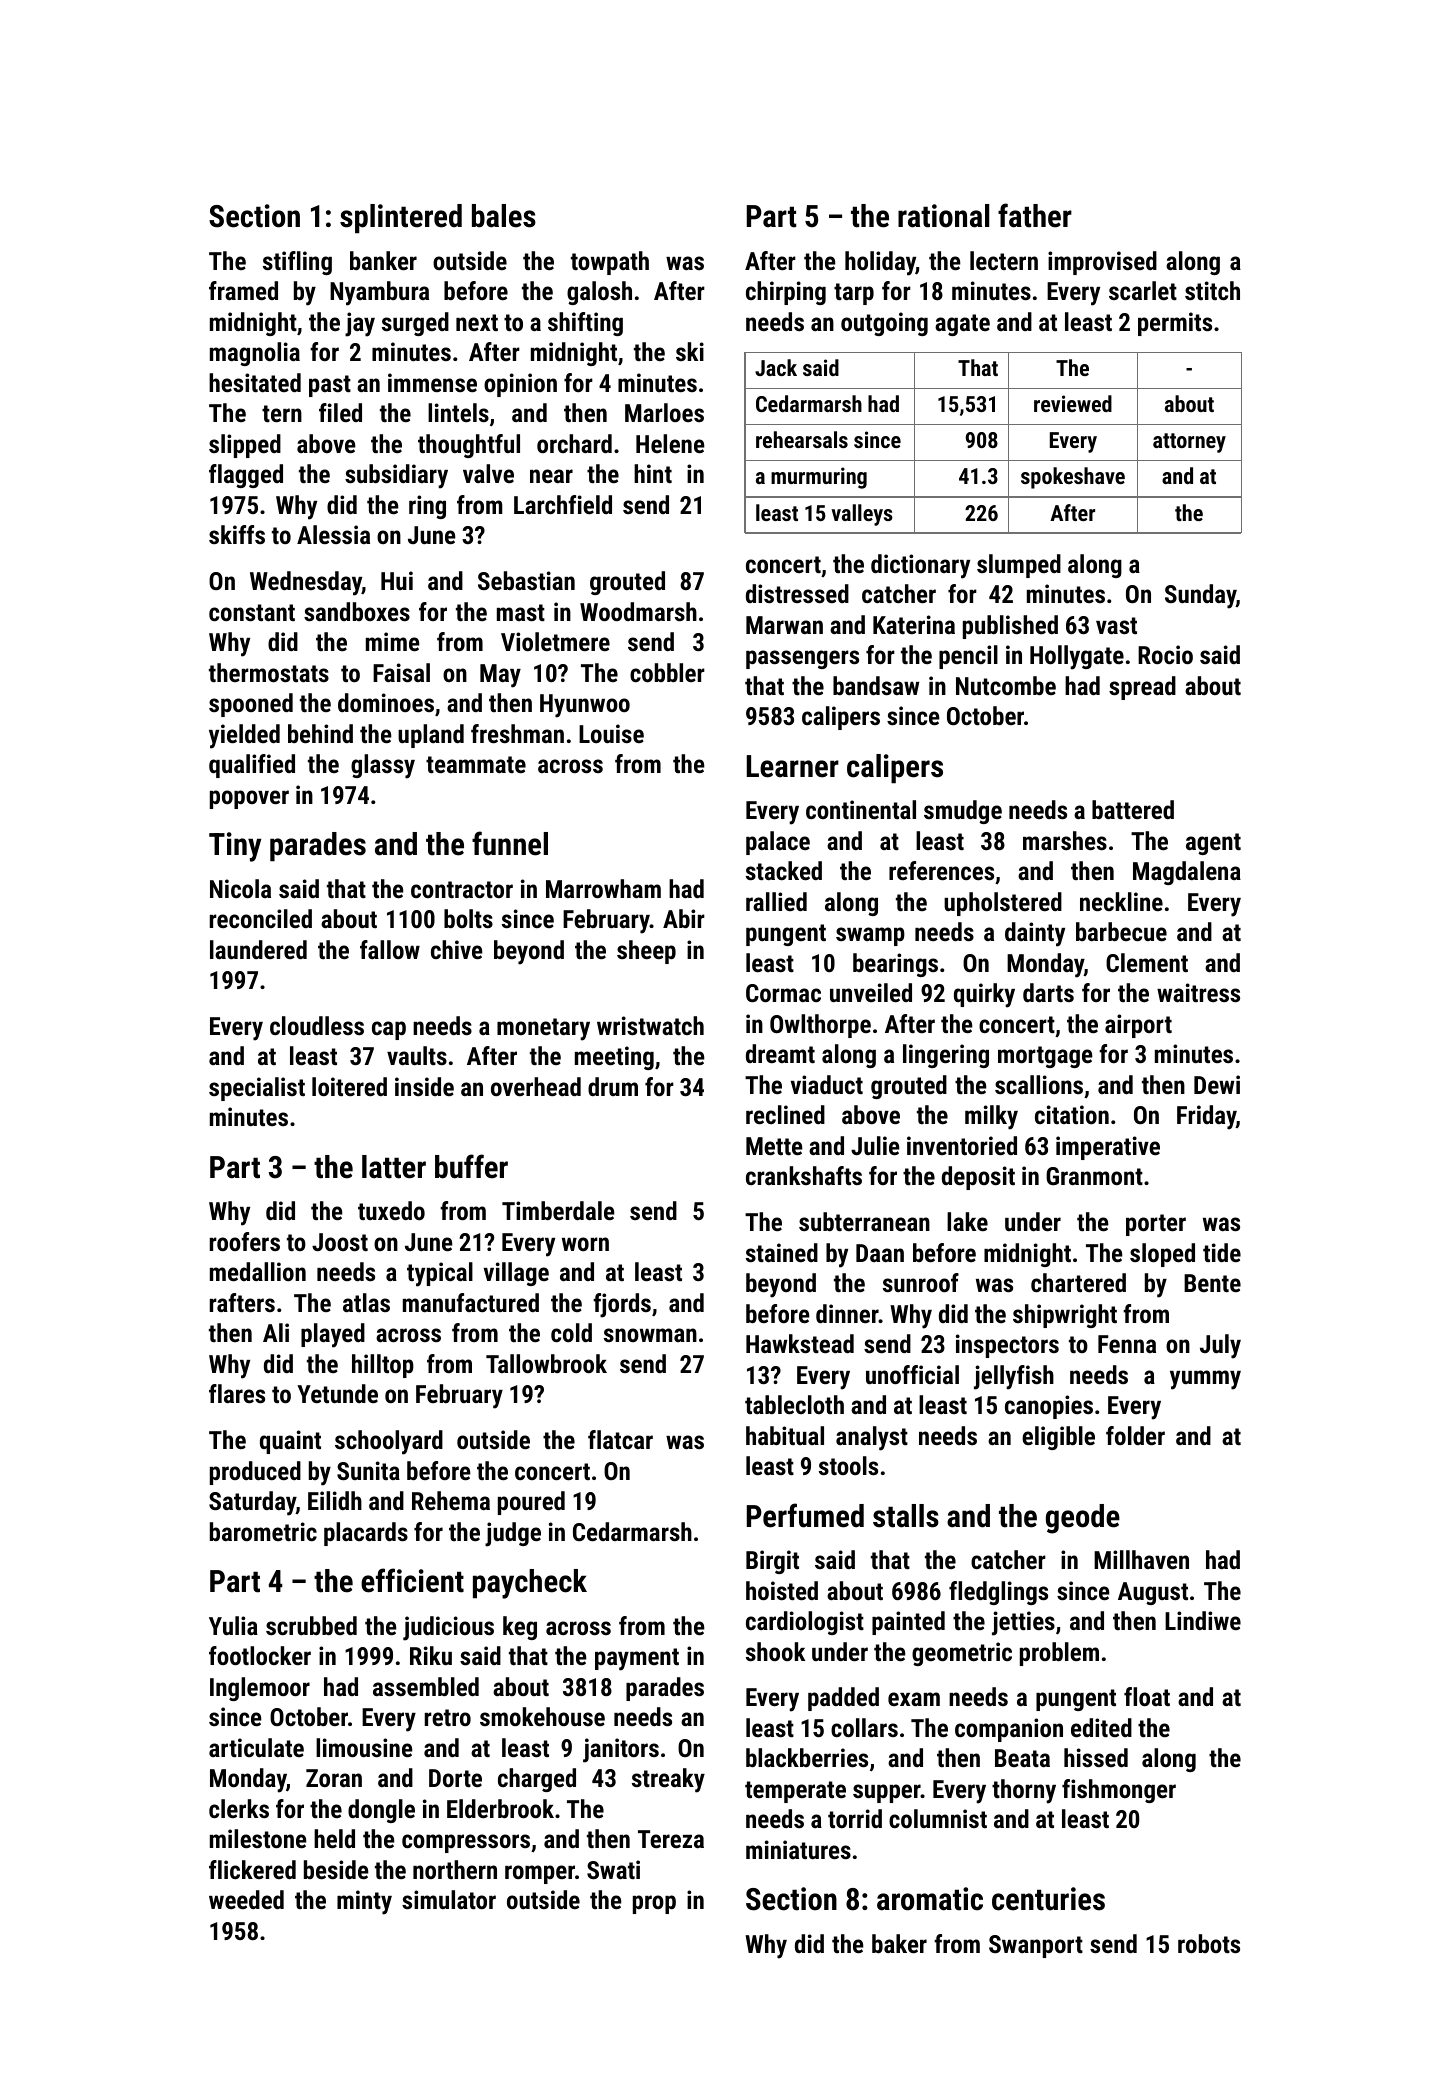  What do you see at coordinates (440, 1274) in the image?
I see `typical` at bounding box center [440, 1274].
